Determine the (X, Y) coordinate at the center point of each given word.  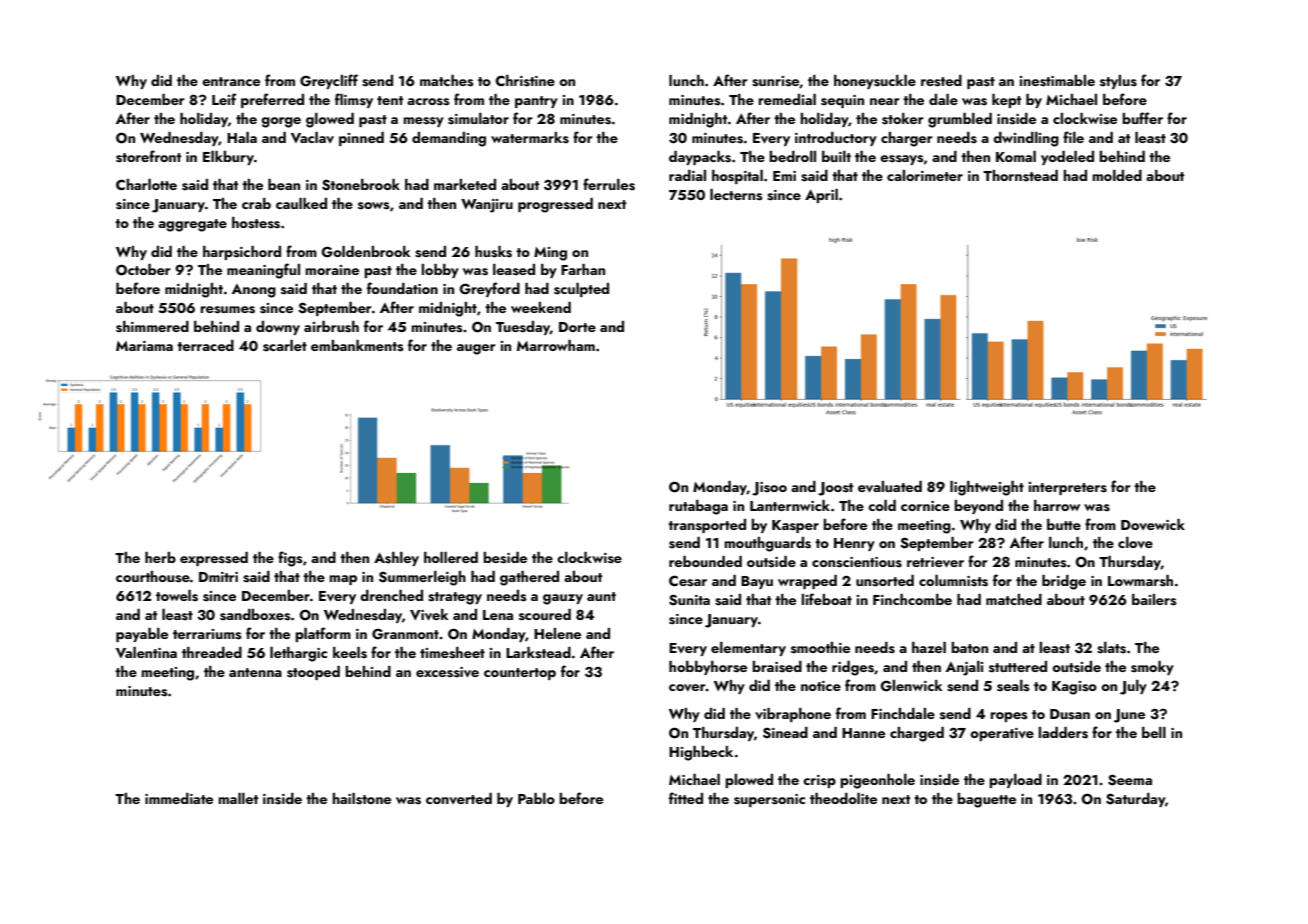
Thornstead (1020, 176)
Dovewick (1153, 524)
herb (160, 557)
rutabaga (698, 507)
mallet (238, 798)
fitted (686, 798)
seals (1013, 686)
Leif (224, 99)
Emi (784, 176)
